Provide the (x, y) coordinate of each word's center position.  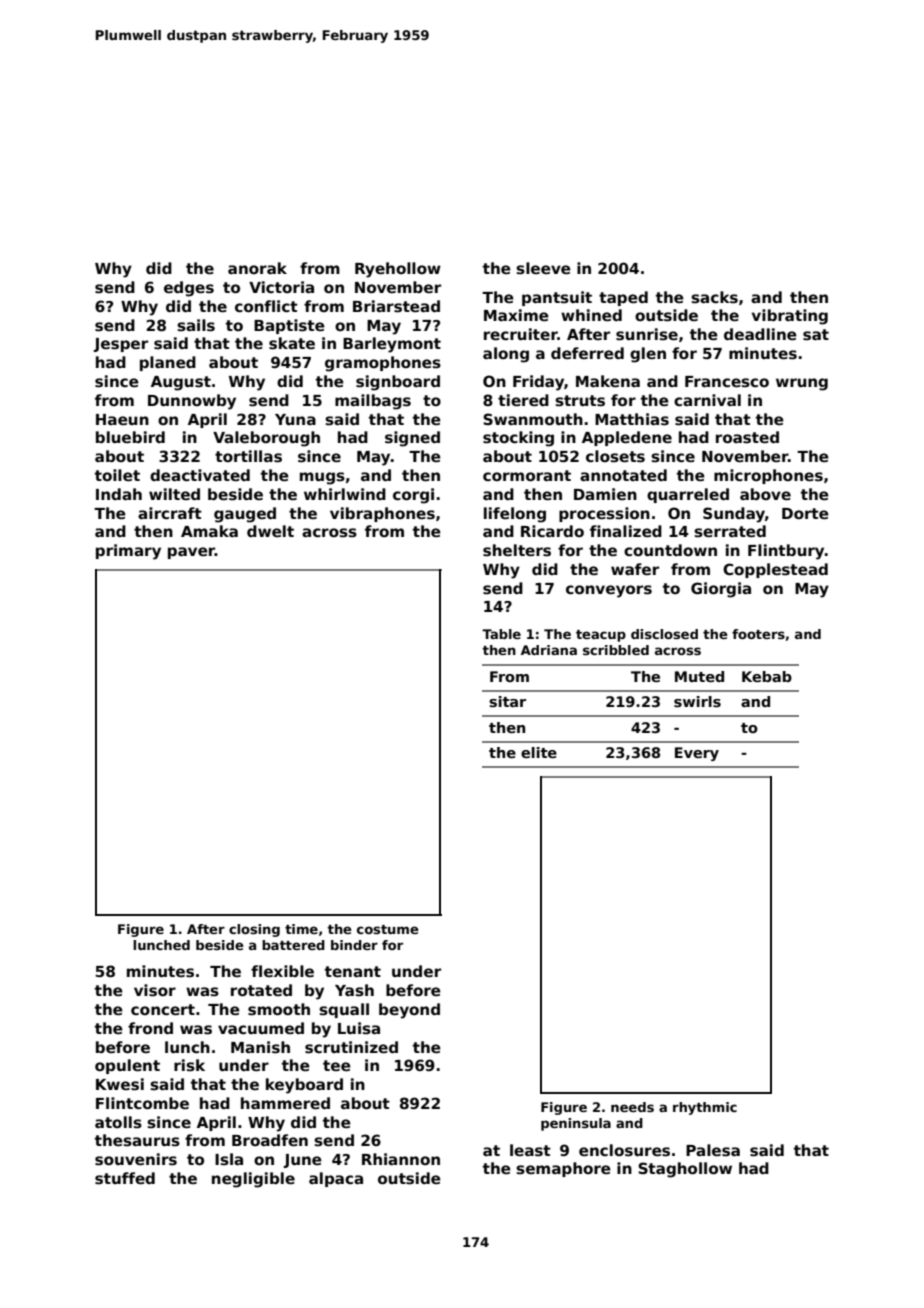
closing (254, 930)
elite (539, 752)
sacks (714, 297)
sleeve (543, 268)
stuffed (125, 1178)
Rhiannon (401, 1159)
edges (189, 289)
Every (697, 754)
